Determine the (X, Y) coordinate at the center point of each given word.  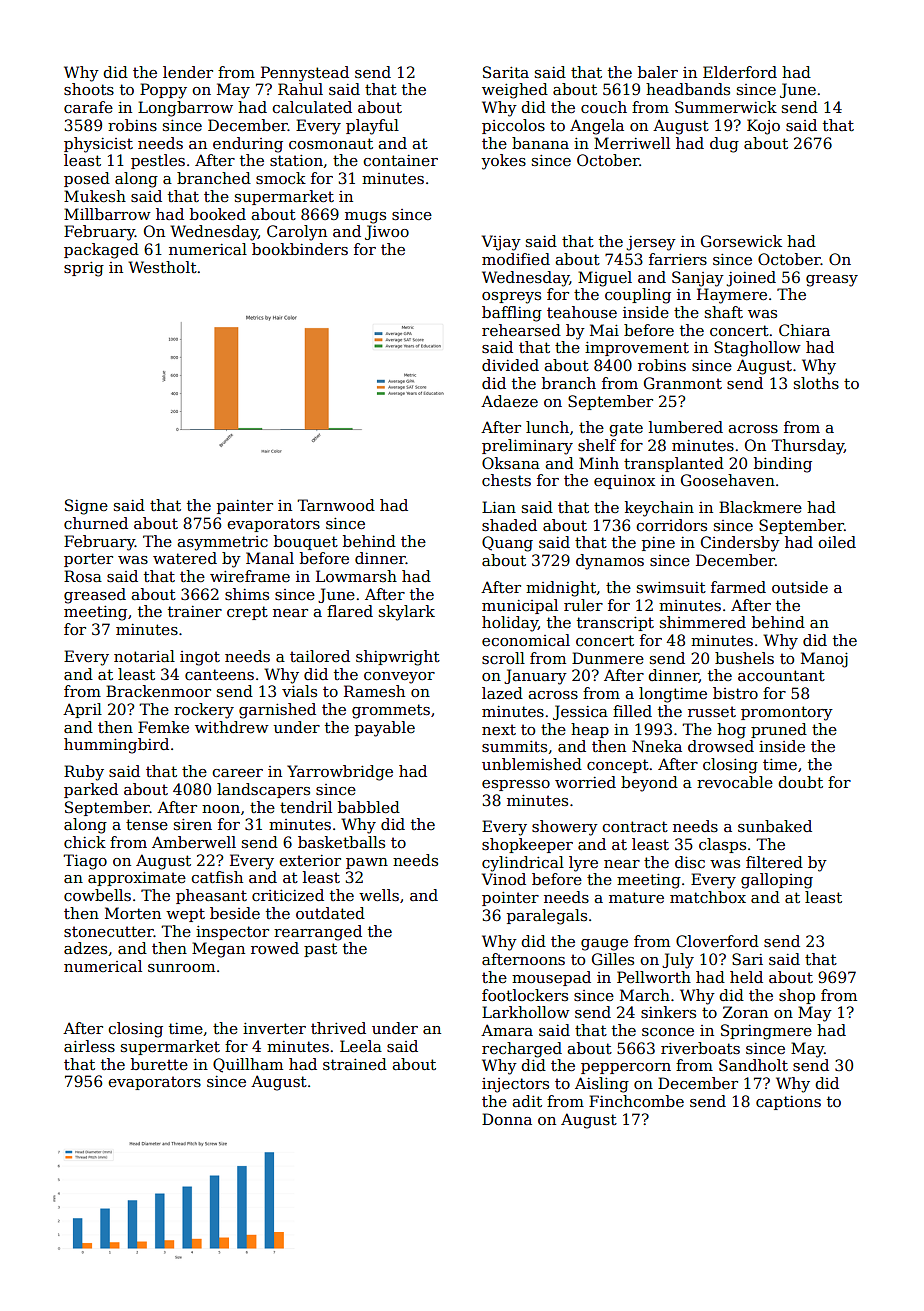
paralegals (547, 917)
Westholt (162, 267)
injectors (515, 1085)
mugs (365, 218)
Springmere (766, 1032)
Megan (218, 950)
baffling (512, 314)
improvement (637, 349)
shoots (89, 89)
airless (89, 1046)
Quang (507, 544)
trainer (195, 611)
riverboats (700, 1048)
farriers (678, 259)
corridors (671, 525)
